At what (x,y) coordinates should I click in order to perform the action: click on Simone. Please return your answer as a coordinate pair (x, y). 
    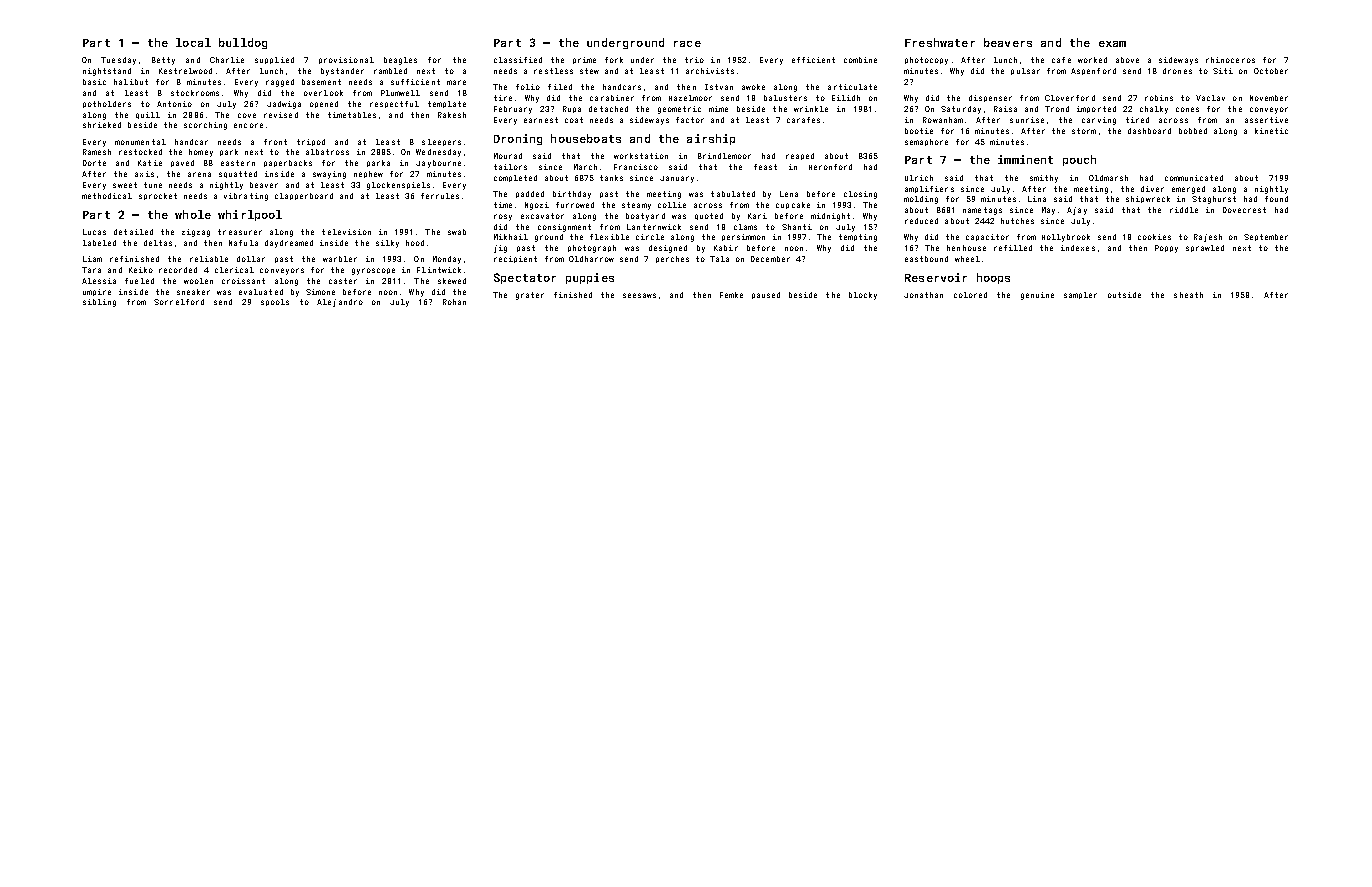
    Looking at the image, I should click on (320, 292).
